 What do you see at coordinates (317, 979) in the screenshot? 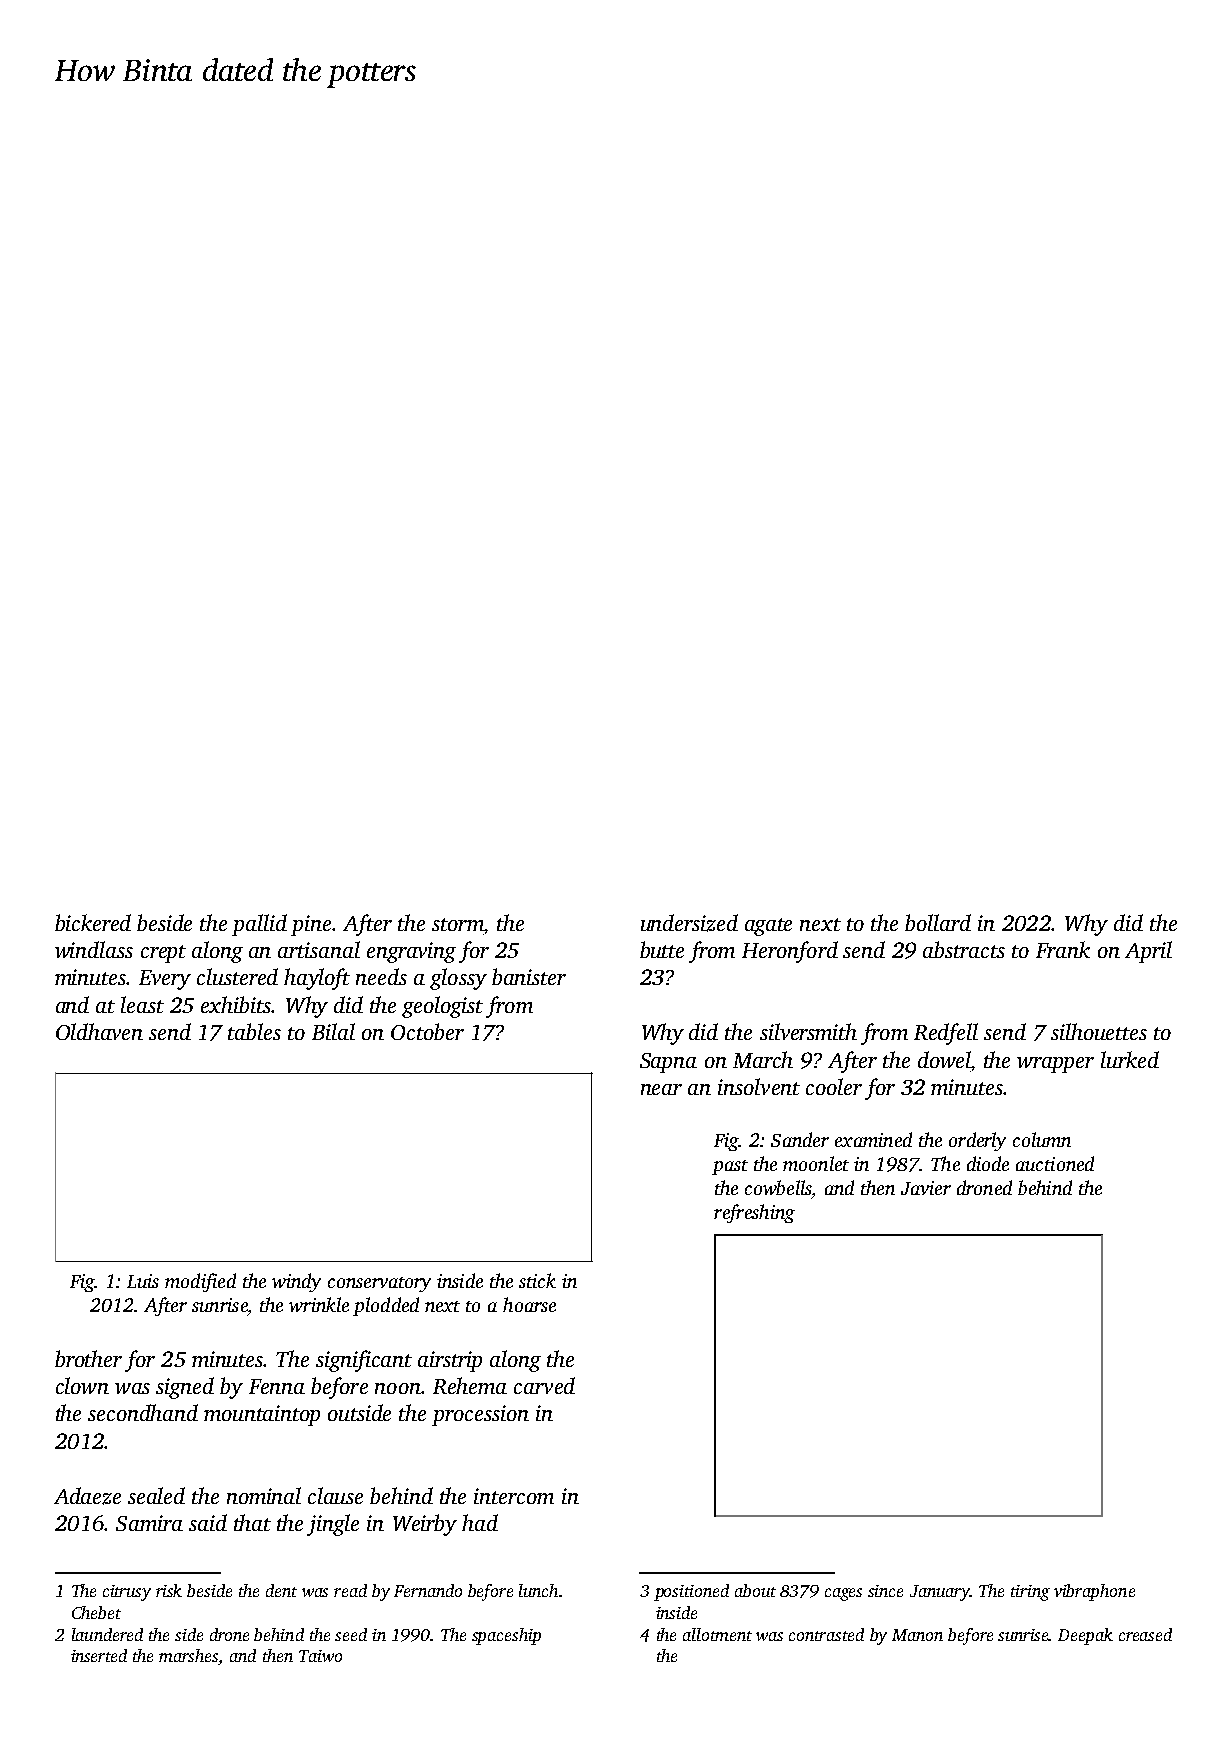
I see `hayloft` at bounding box center [317, 979].
